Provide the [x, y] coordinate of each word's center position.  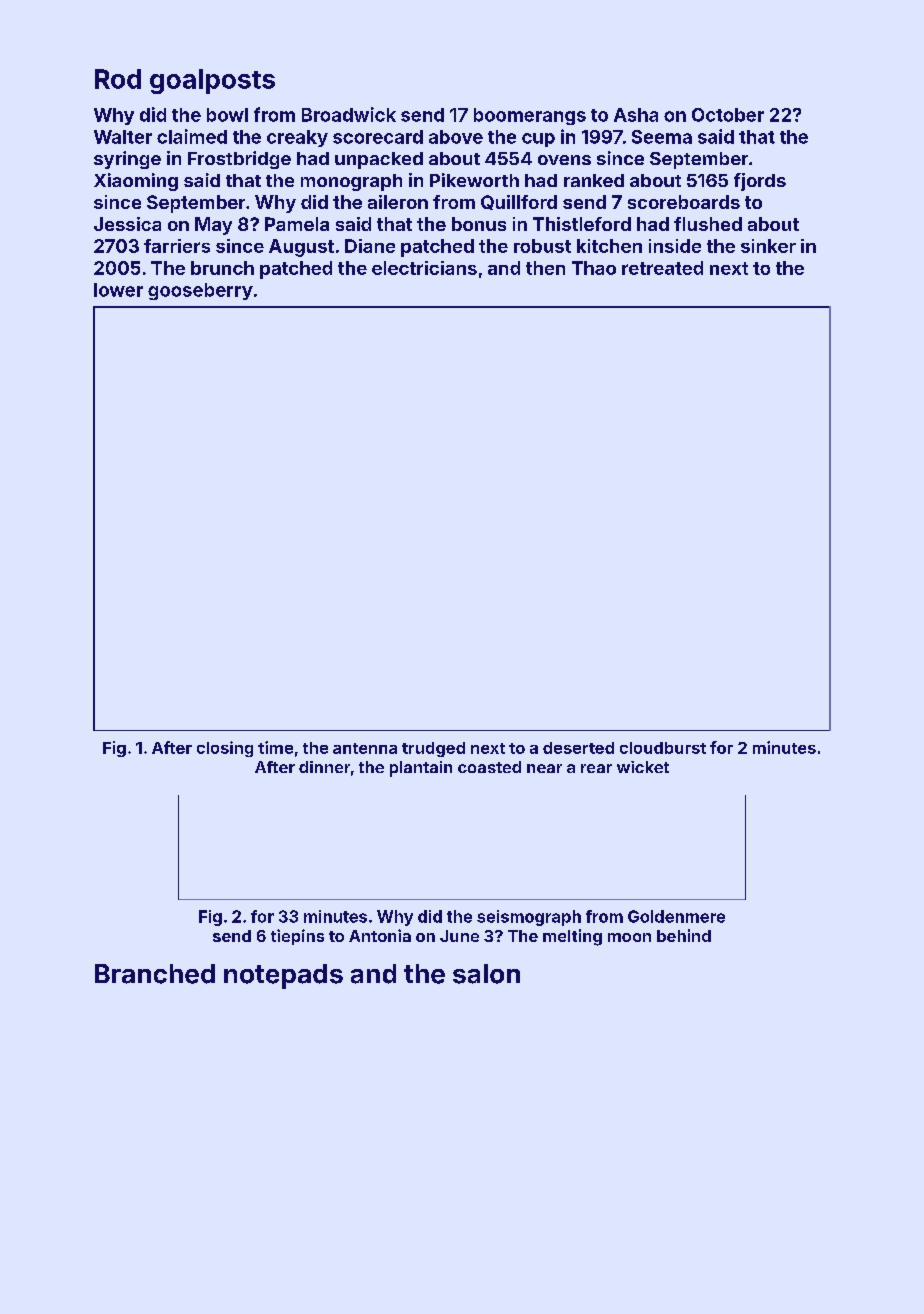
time [275, 747]
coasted [489, 767]
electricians [424, 268]
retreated [662, 268]
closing [225, 749]
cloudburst [663, 748]
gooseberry [200, 291]
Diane [370, 246]
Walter [123, 137]
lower [118, 290]
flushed [708, 224]
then [545, 268]
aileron [398, 202]
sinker [768, 246]
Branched [155, 974]
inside [675, 246]
